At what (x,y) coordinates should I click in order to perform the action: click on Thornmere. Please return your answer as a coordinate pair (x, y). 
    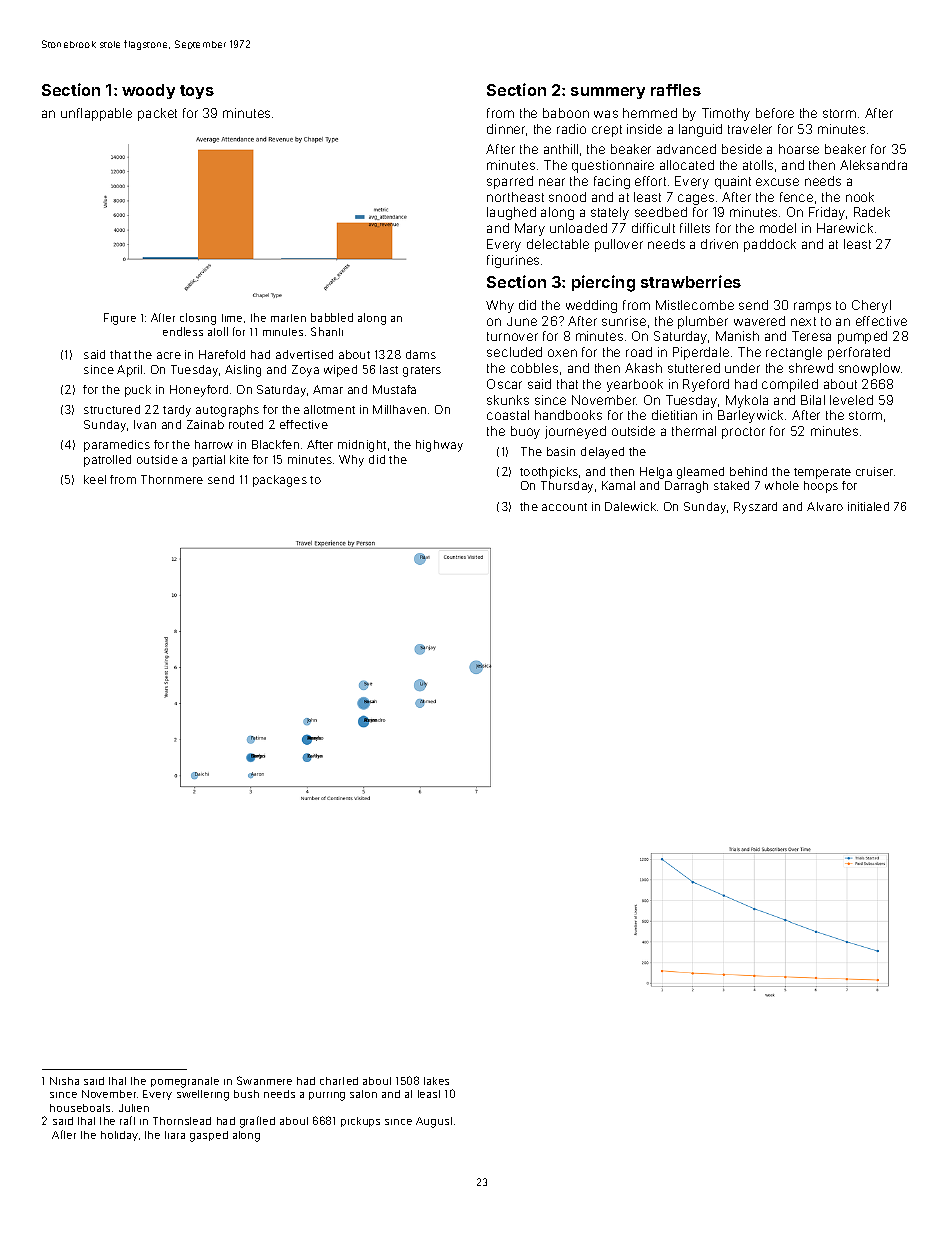
    Looking at the image, I should click on (172, 479).
